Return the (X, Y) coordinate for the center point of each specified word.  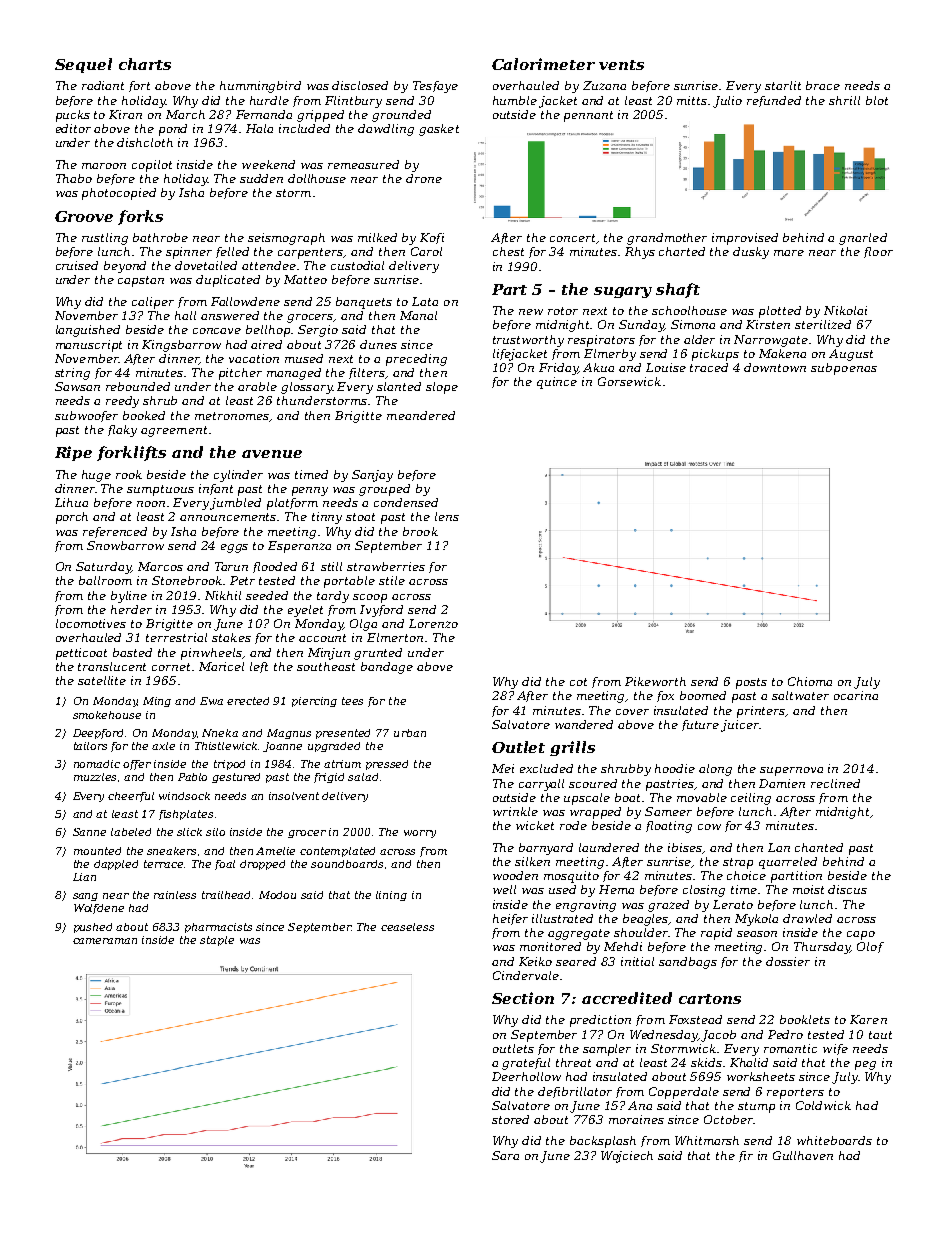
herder (131, 609)
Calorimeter (543, 64)
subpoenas (844, 369)
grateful (526, 1064)
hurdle (269, 100)
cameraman (105, 941)
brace (823, 85)
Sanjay (372, 476)
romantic (790, 1048)
